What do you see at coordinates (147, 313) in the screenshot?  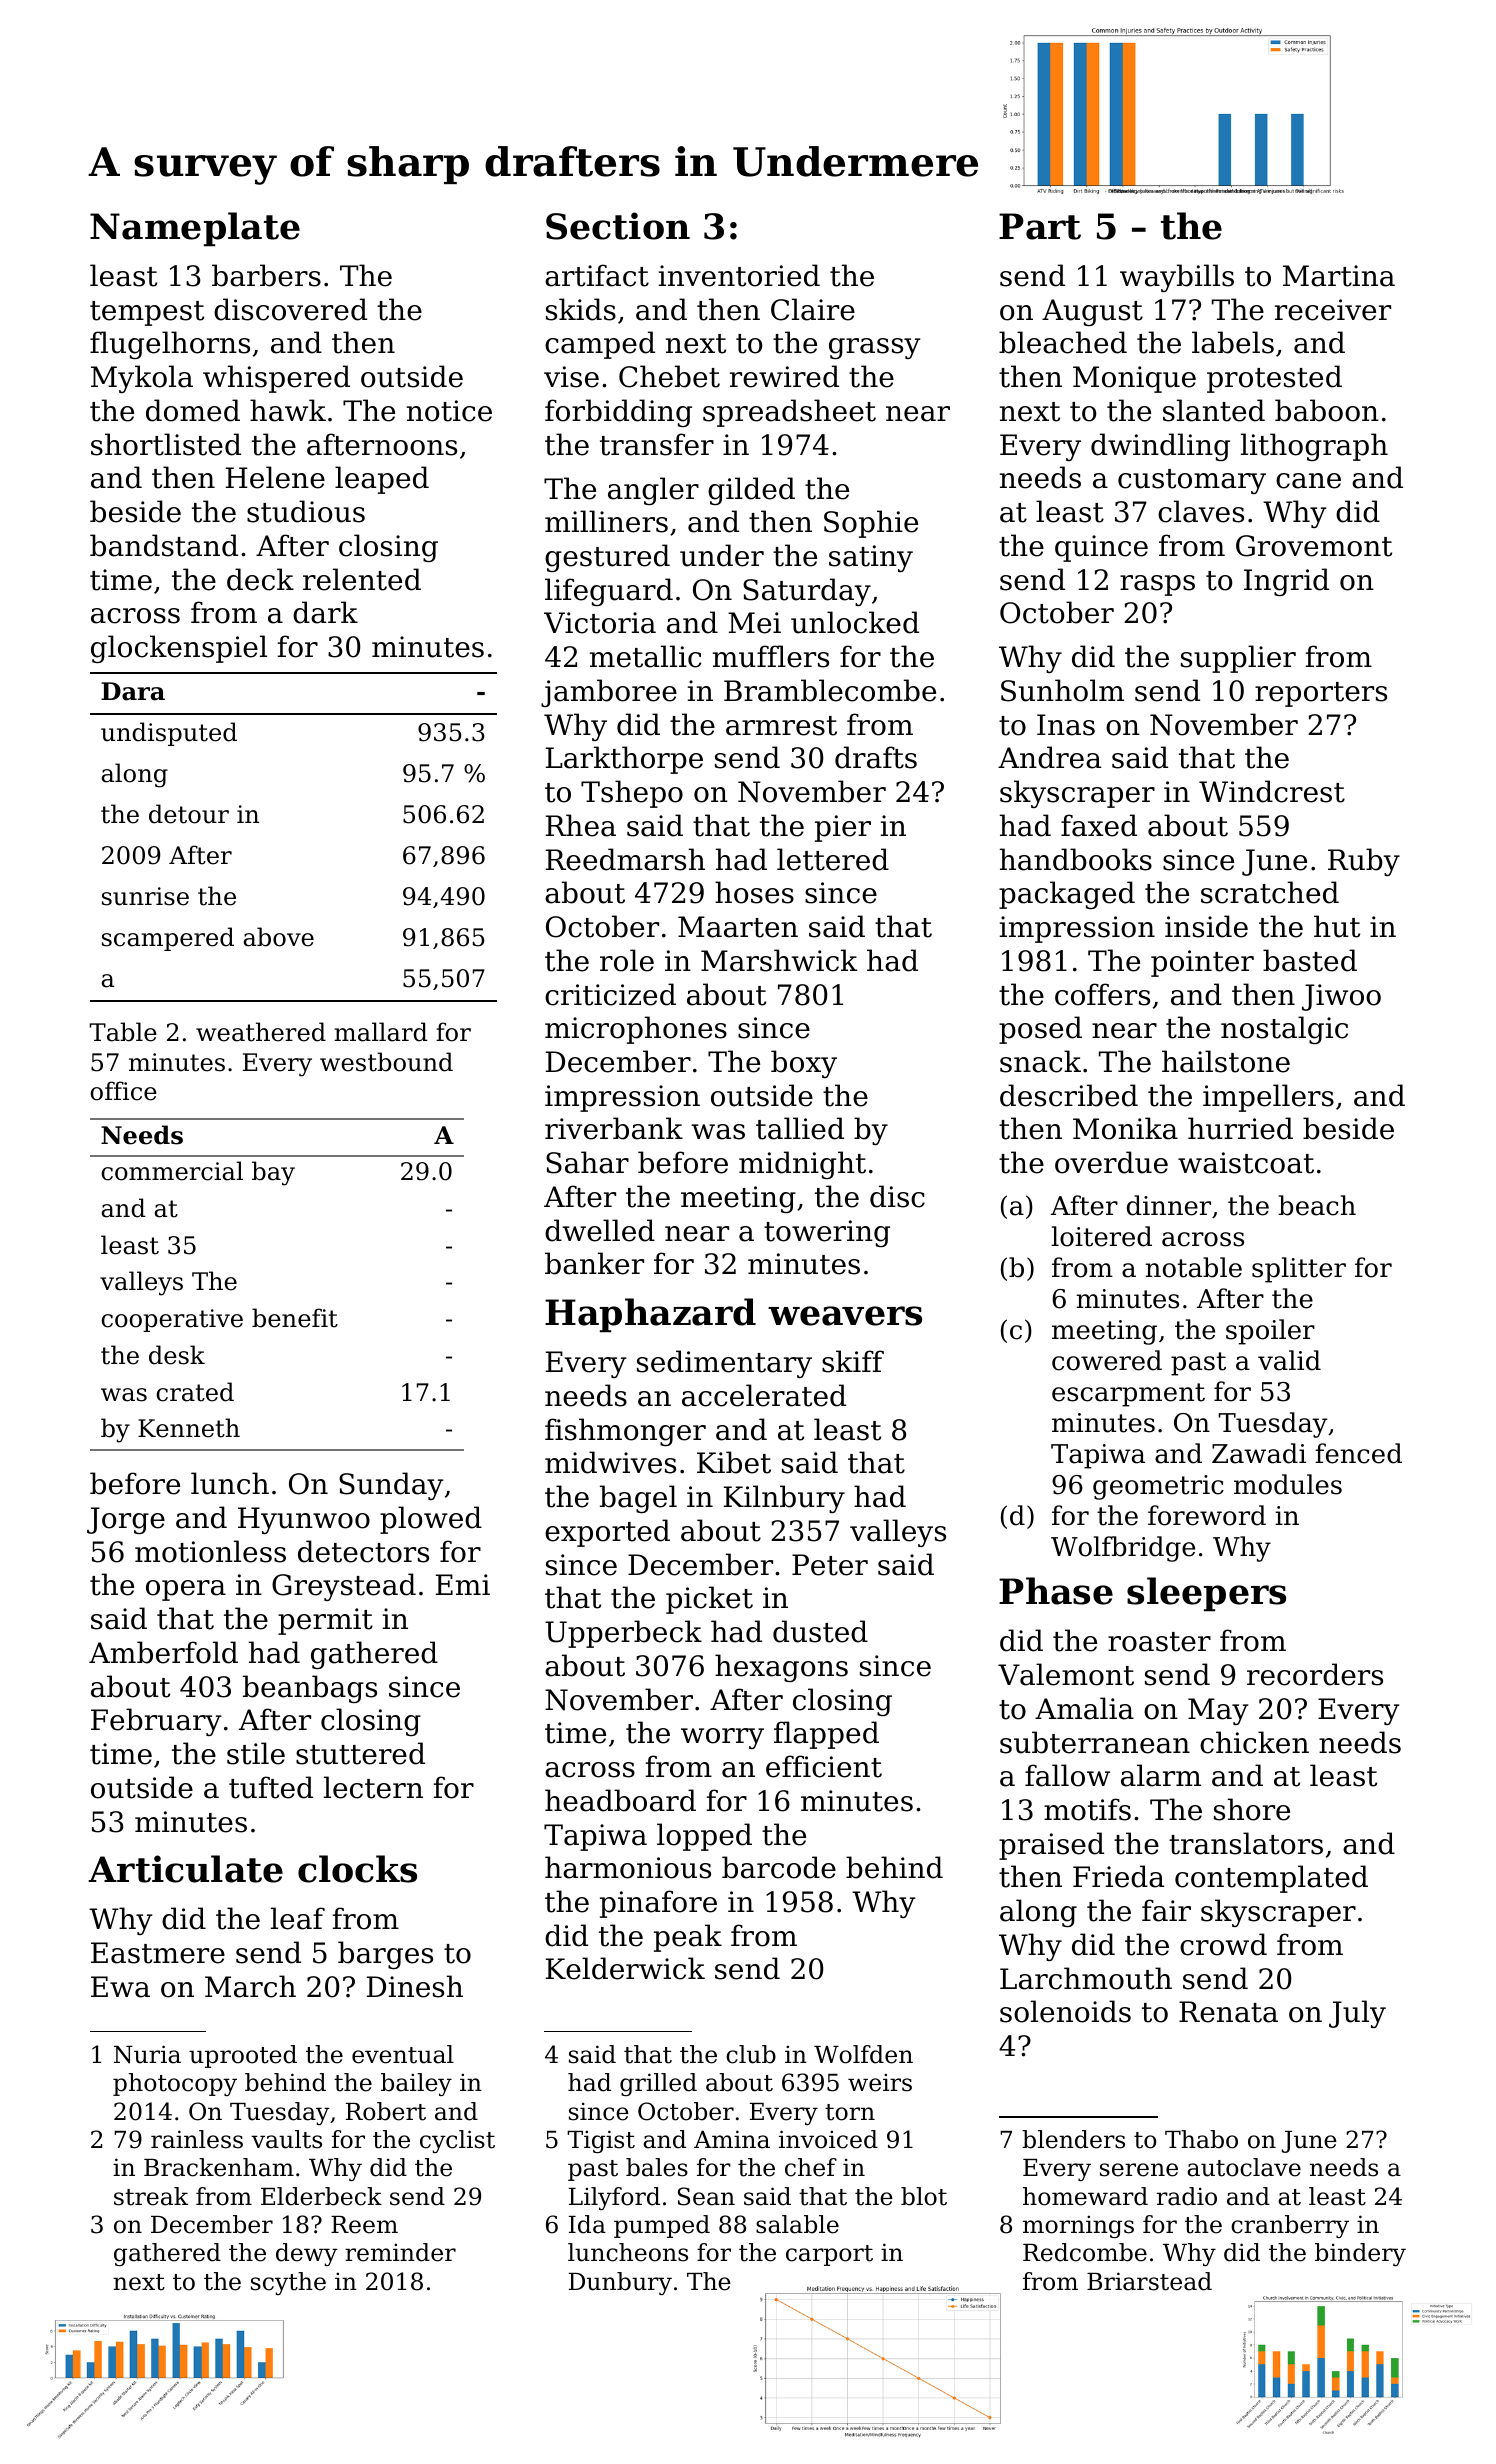 I see `tempest` at bounding box center [147, 313].
